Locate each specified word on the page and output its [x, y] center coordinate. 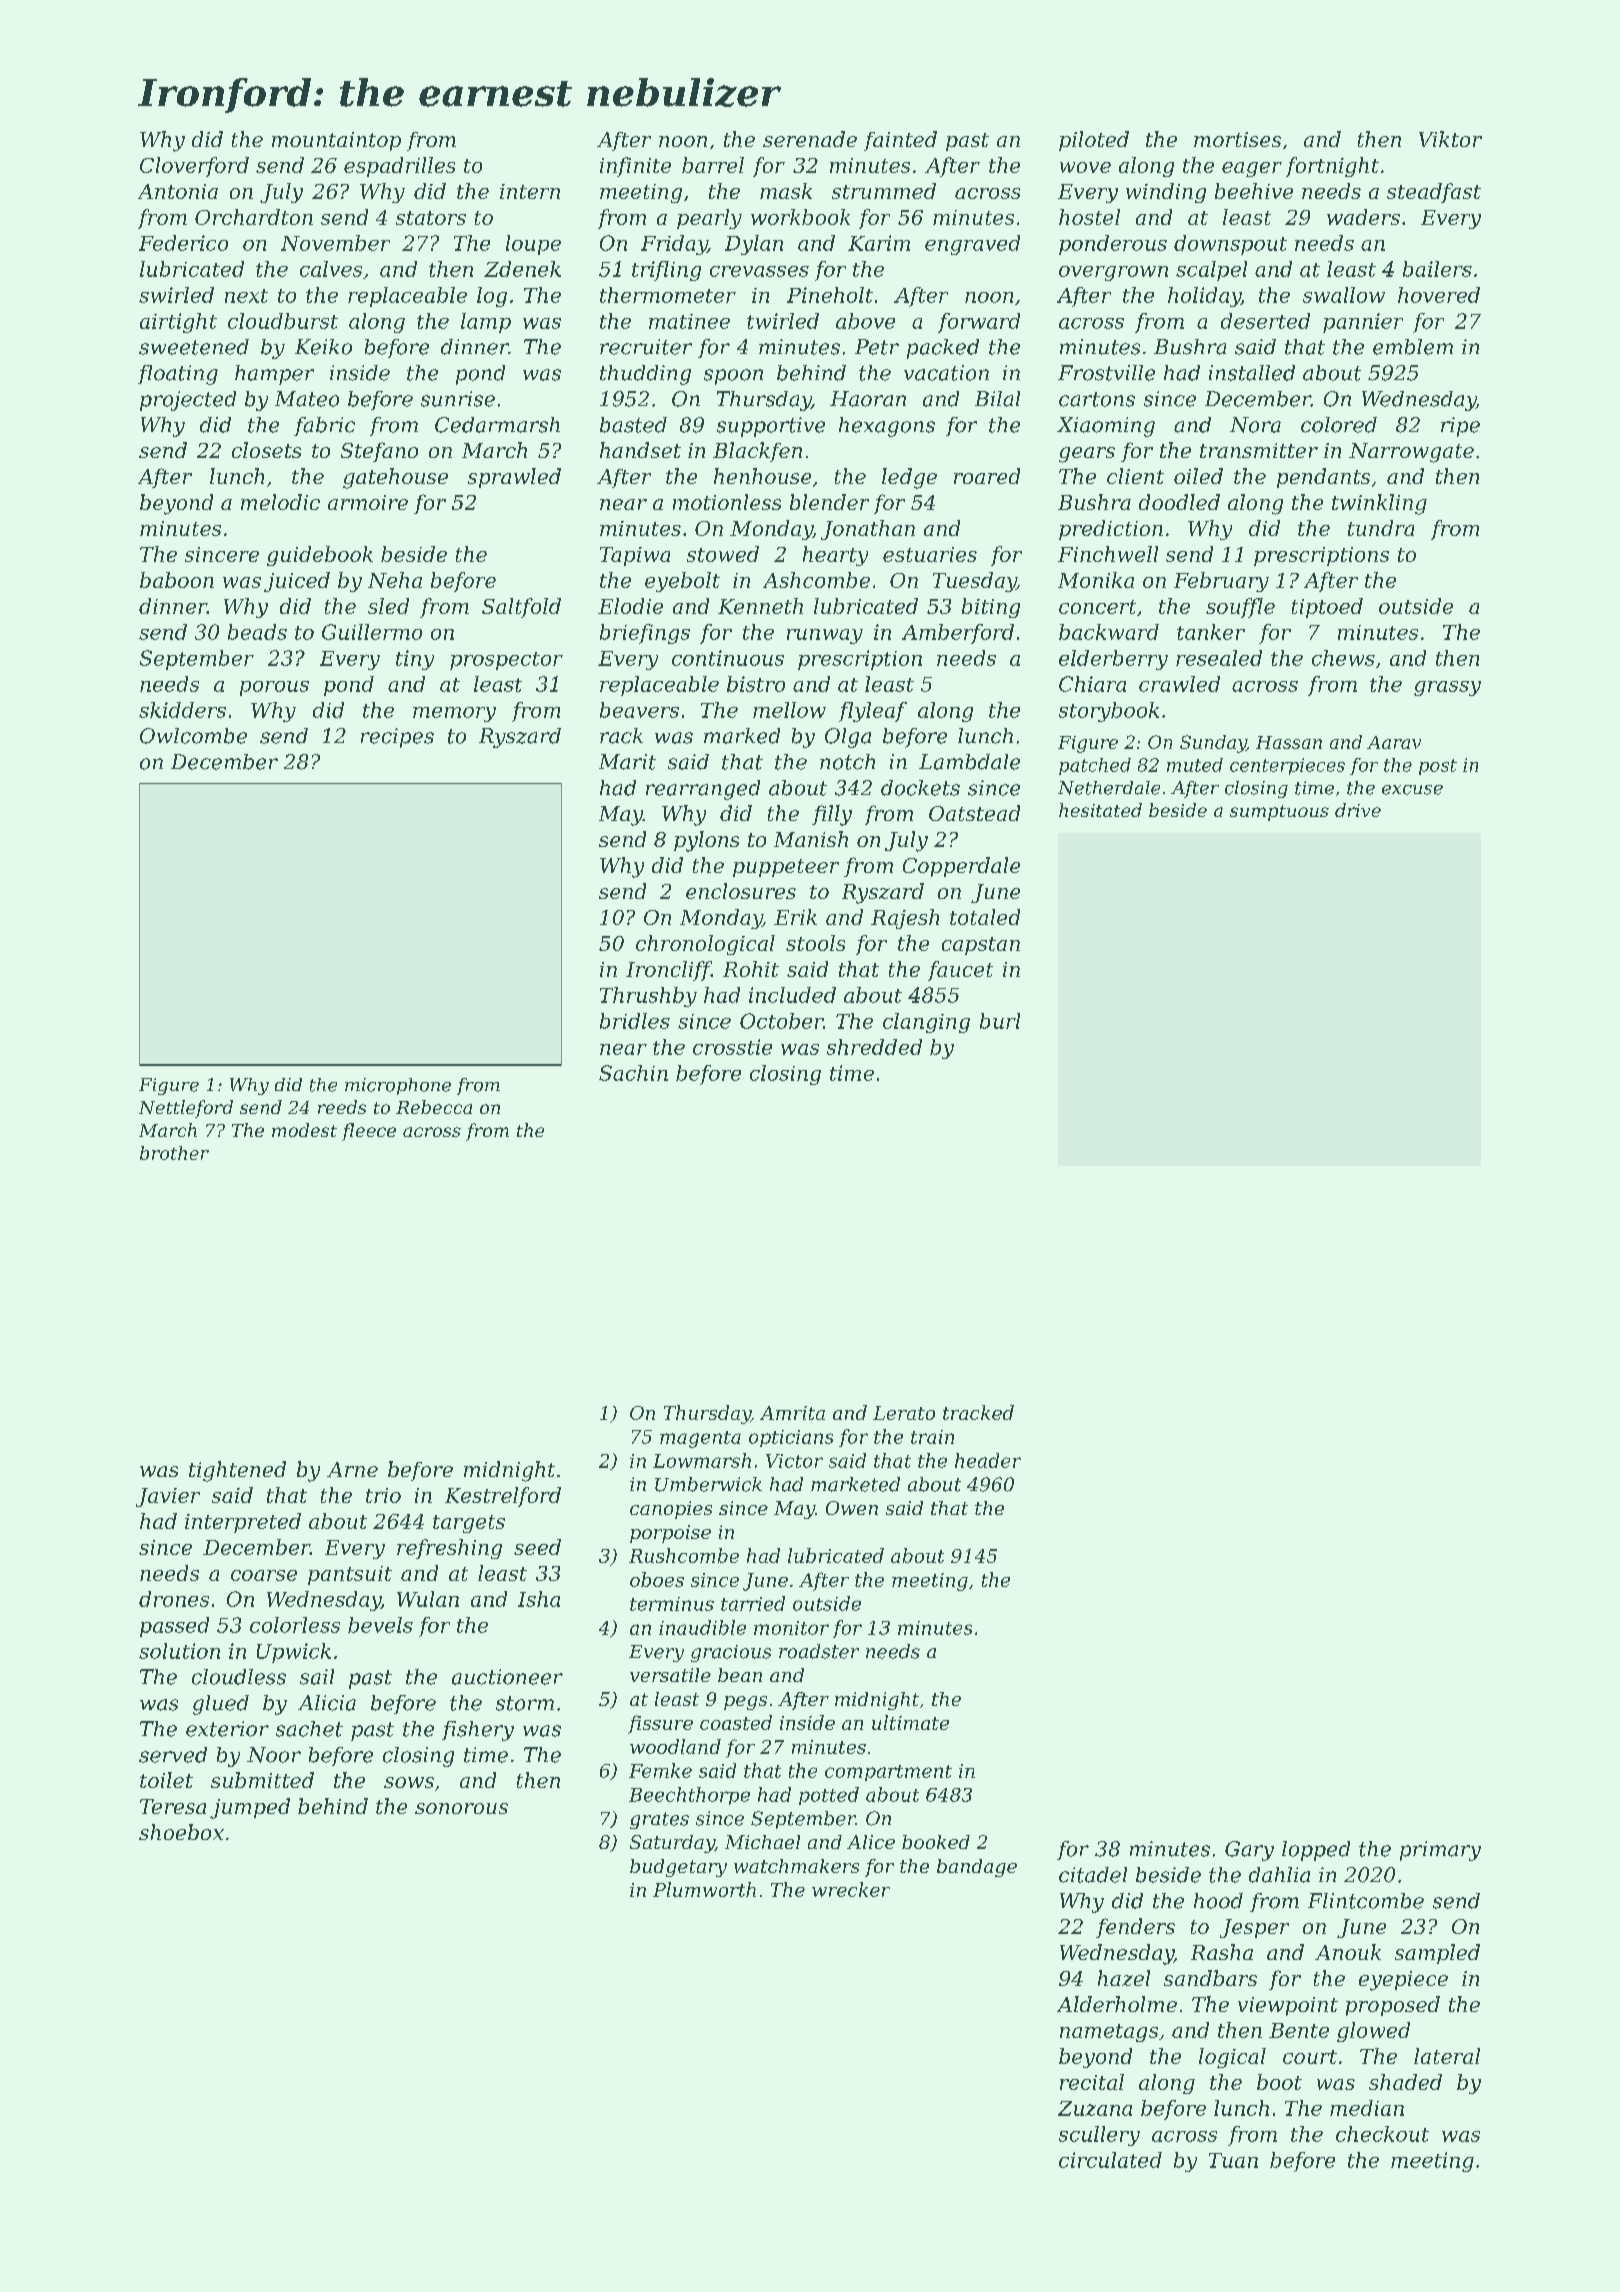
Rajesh [905, 919]
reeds [342, 1107]
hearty [835, 556]
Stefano [379, 452]
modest [304, 1130]
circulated [1110, 2160]
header [988, 1460]
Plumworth [704, 1889]
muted [1195, 765]
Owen [852, 1508]
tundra [1381, 528]
